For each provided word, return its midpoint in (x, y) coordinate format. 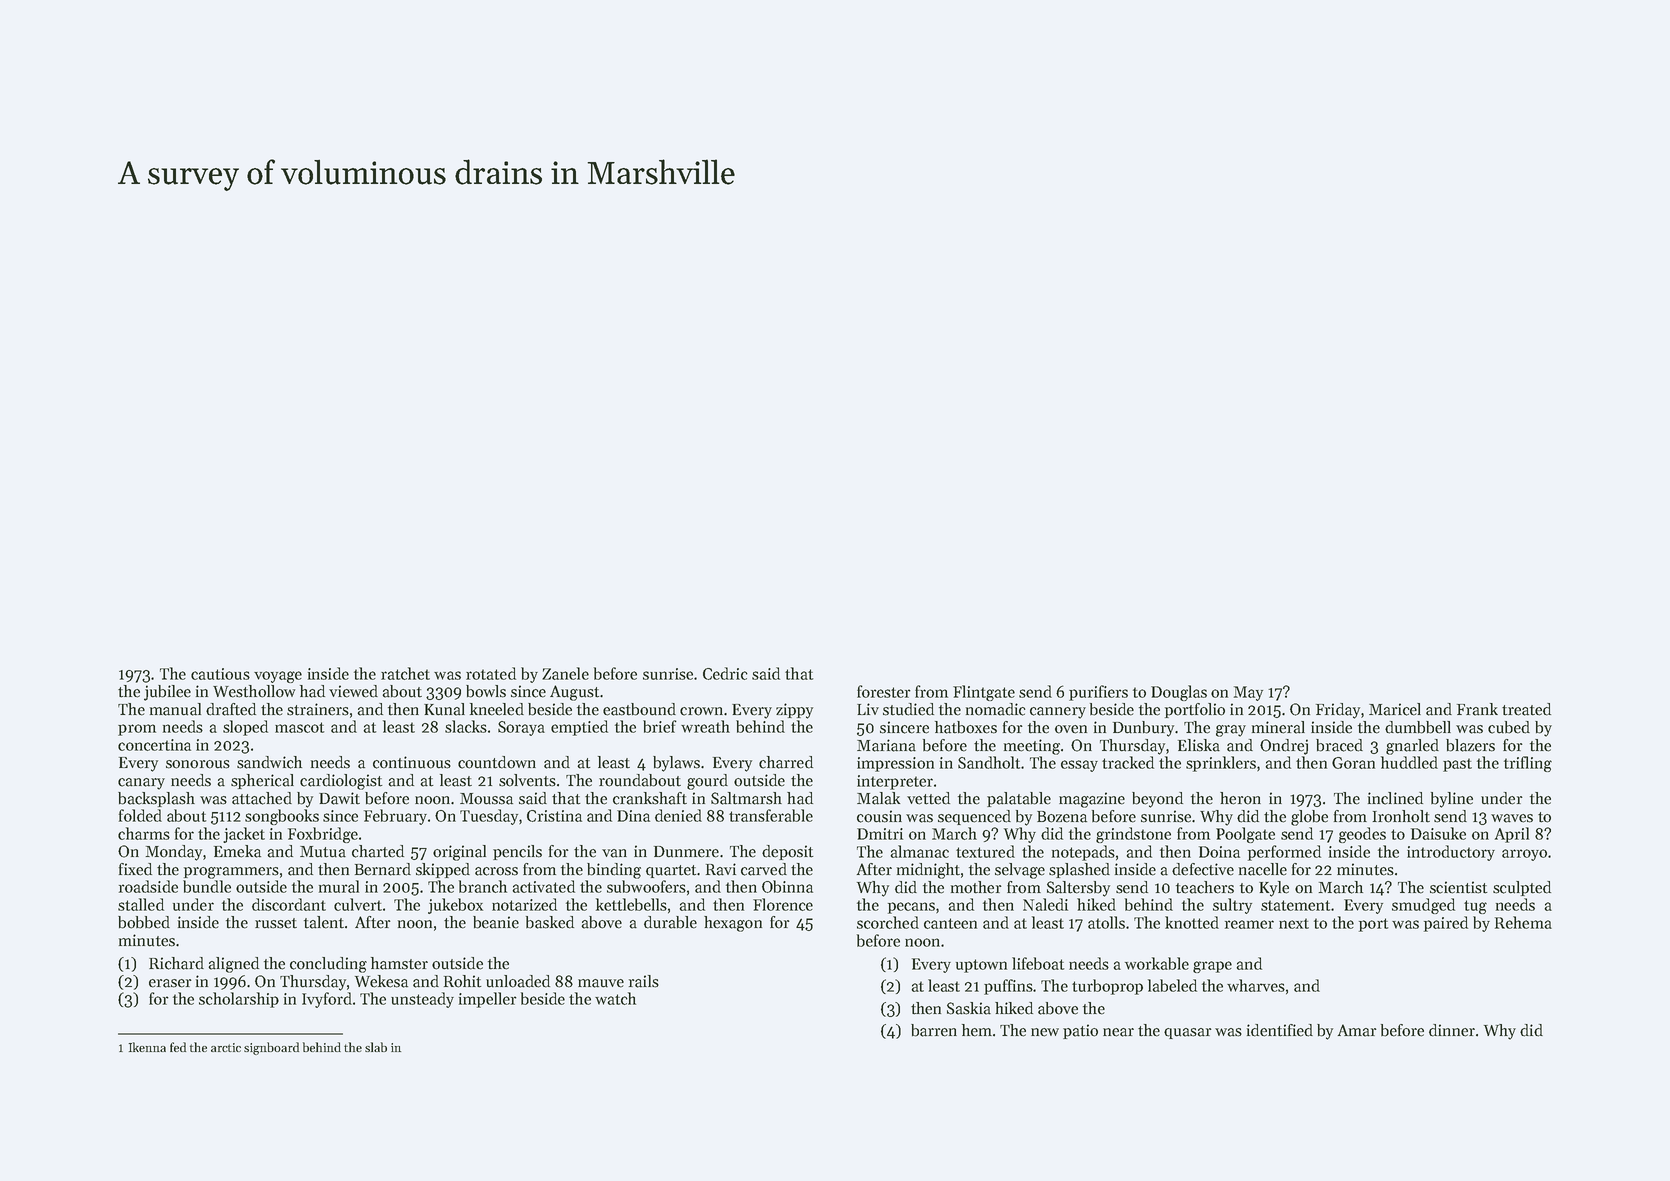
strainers (318, 709)
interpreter (895, 782)
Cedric (725, 673)
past (1457, 765)
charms (144, 833)
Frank (1477, 709)
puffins (1008, 987)
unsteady (422, 1000)
